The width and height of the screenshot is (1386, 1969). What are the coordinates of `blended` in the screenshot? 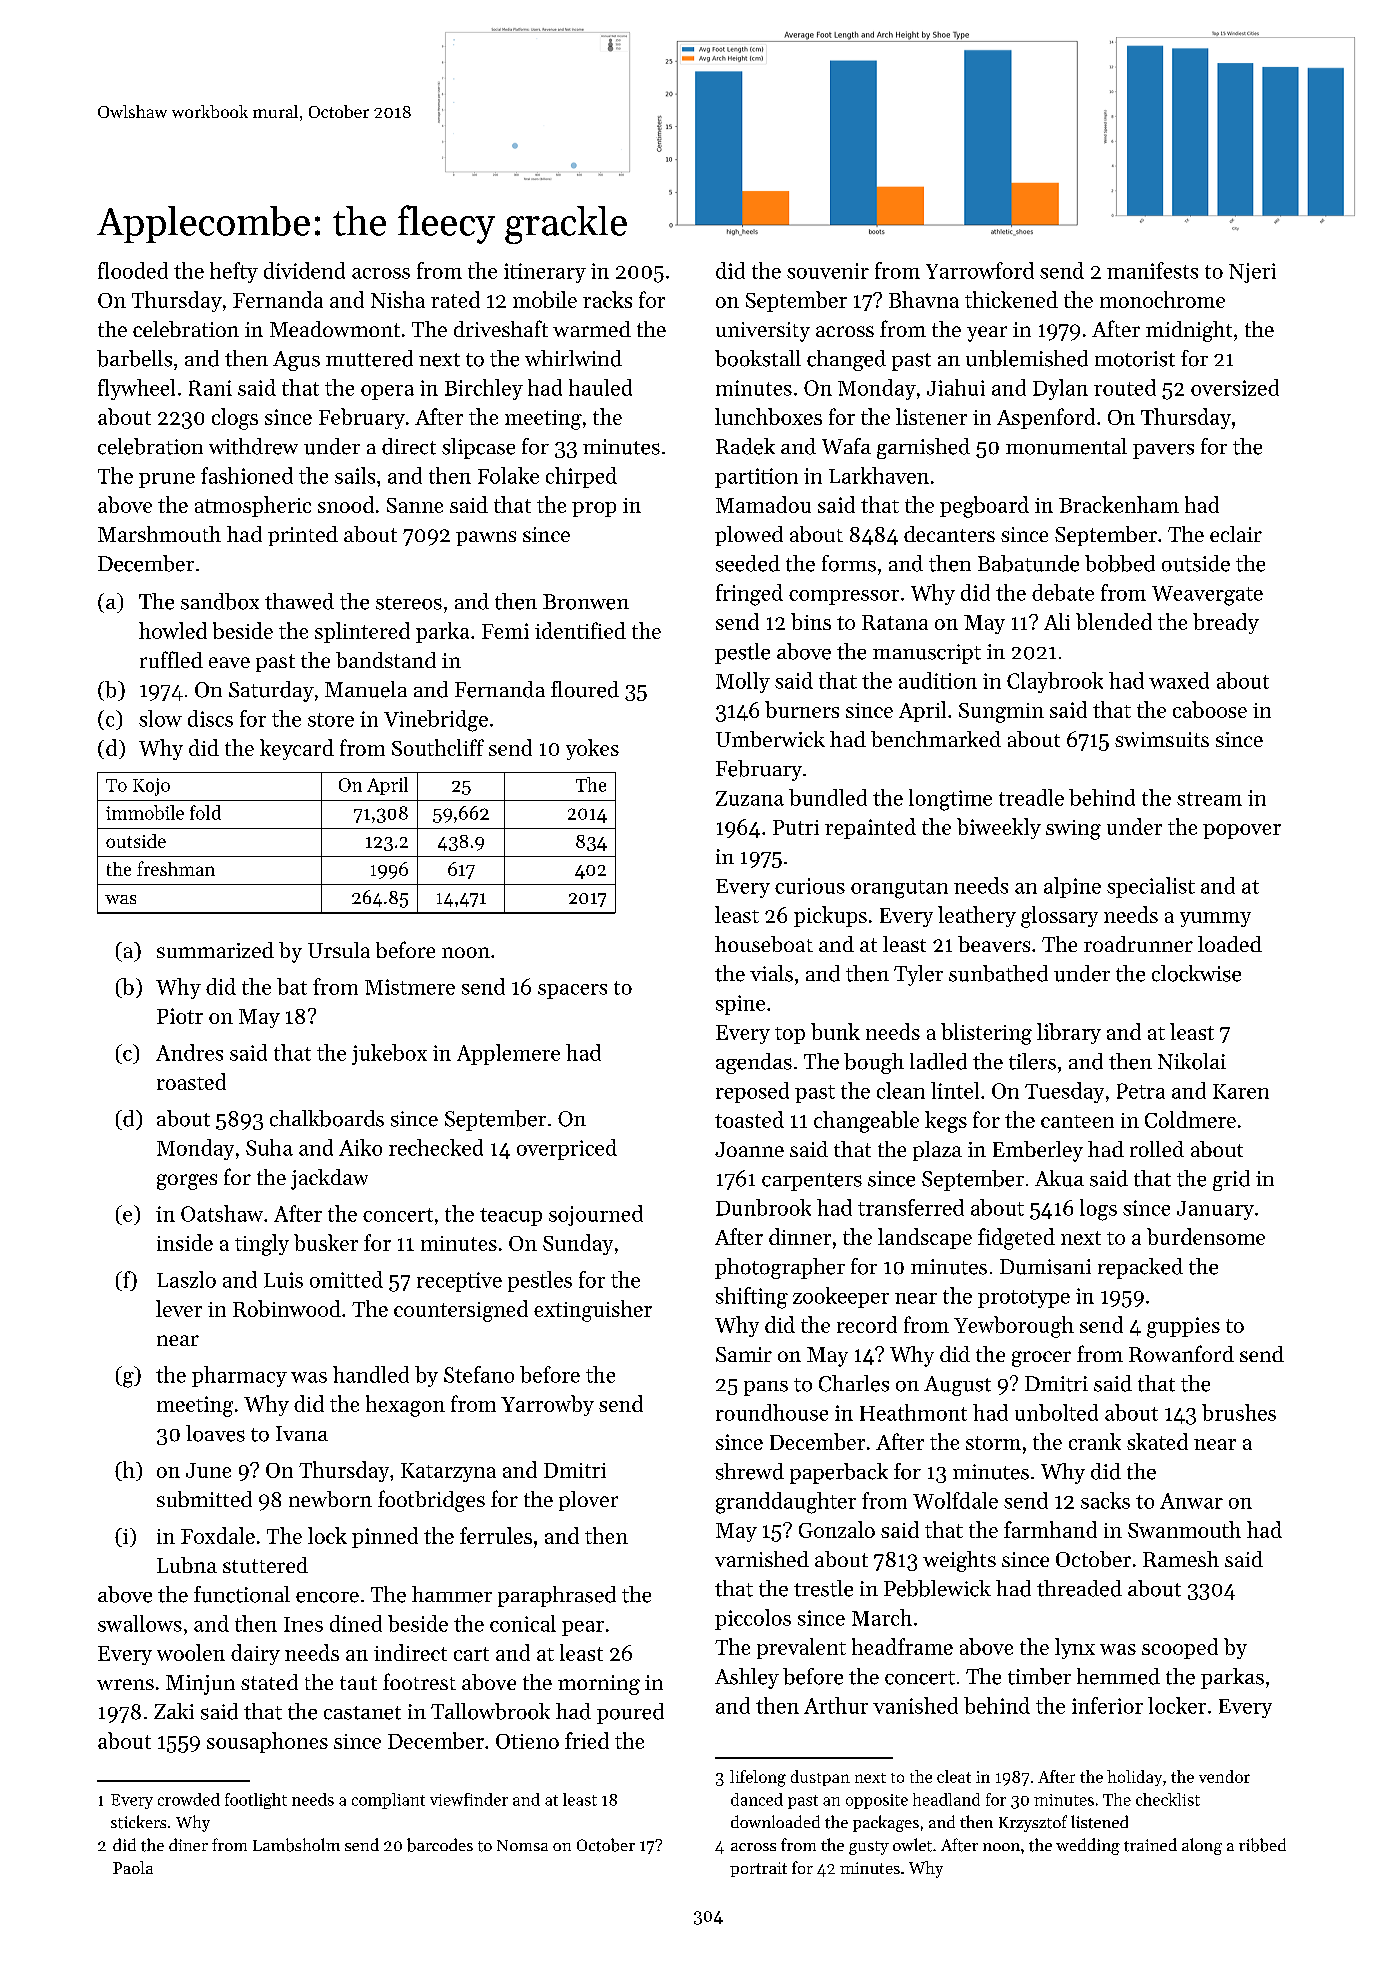 It's located at (1114, 621).
